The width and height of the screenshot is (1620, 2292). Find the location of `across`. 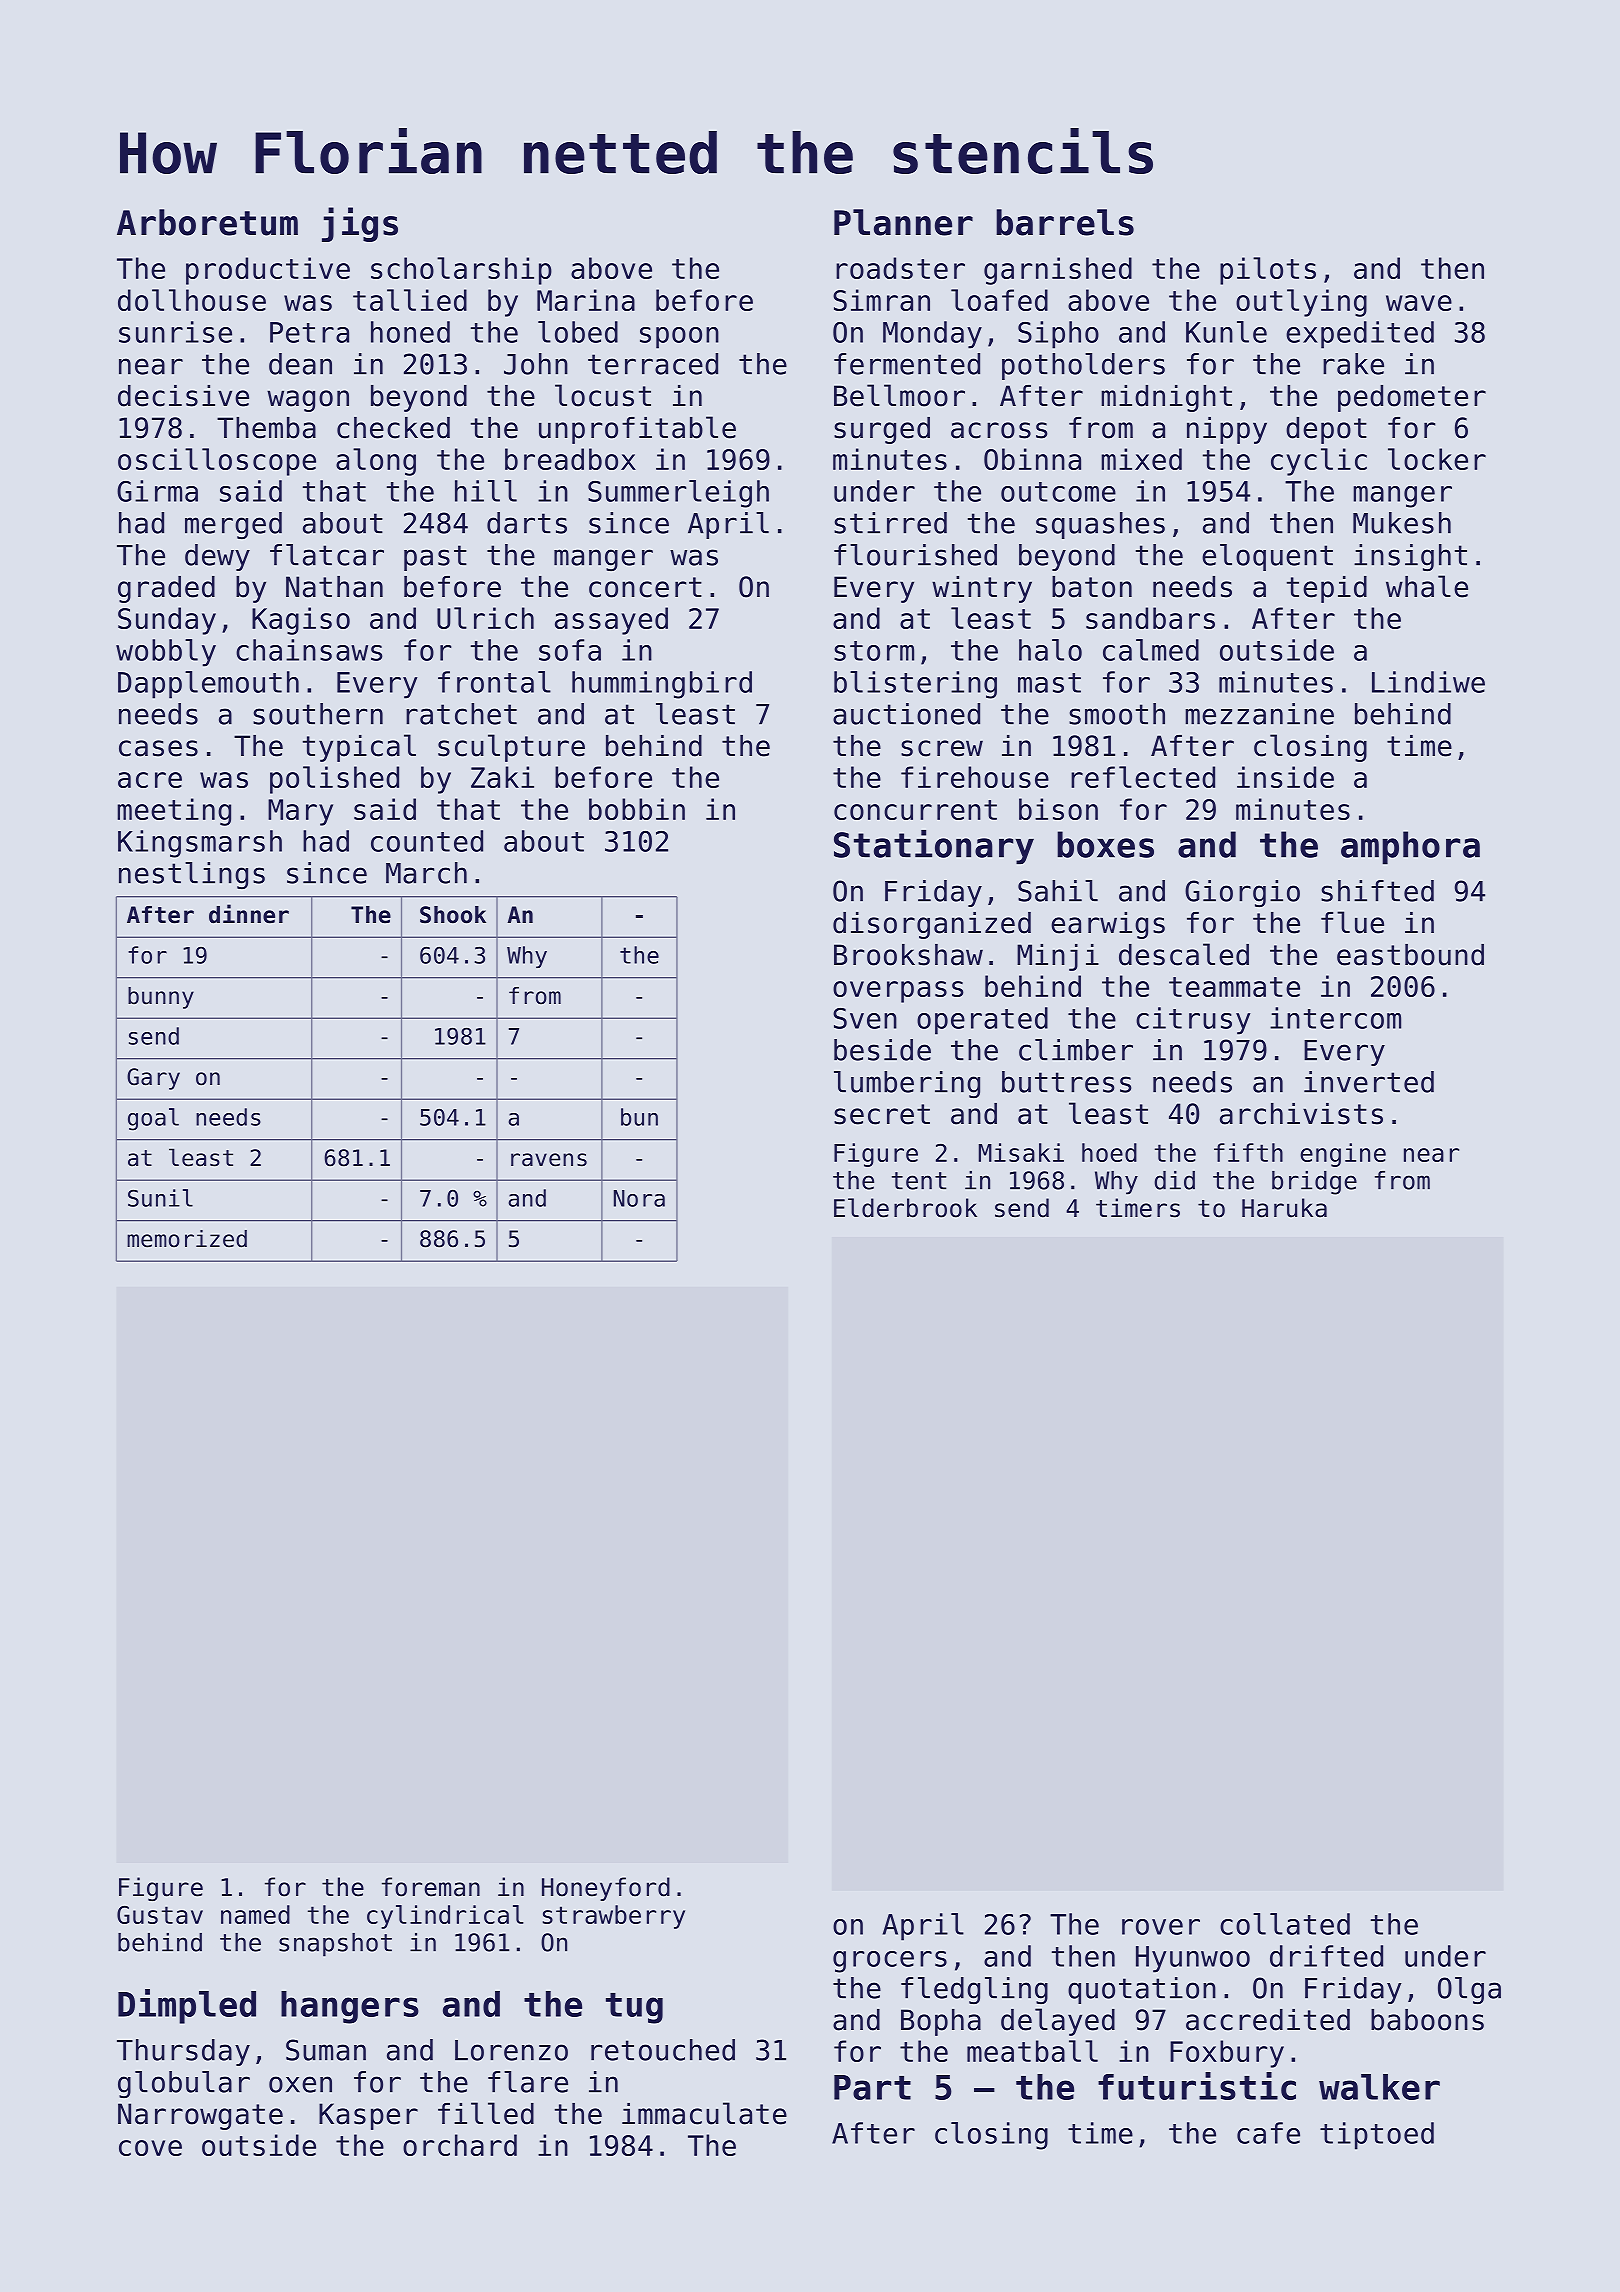

across is located at coordinates (999, 430).
